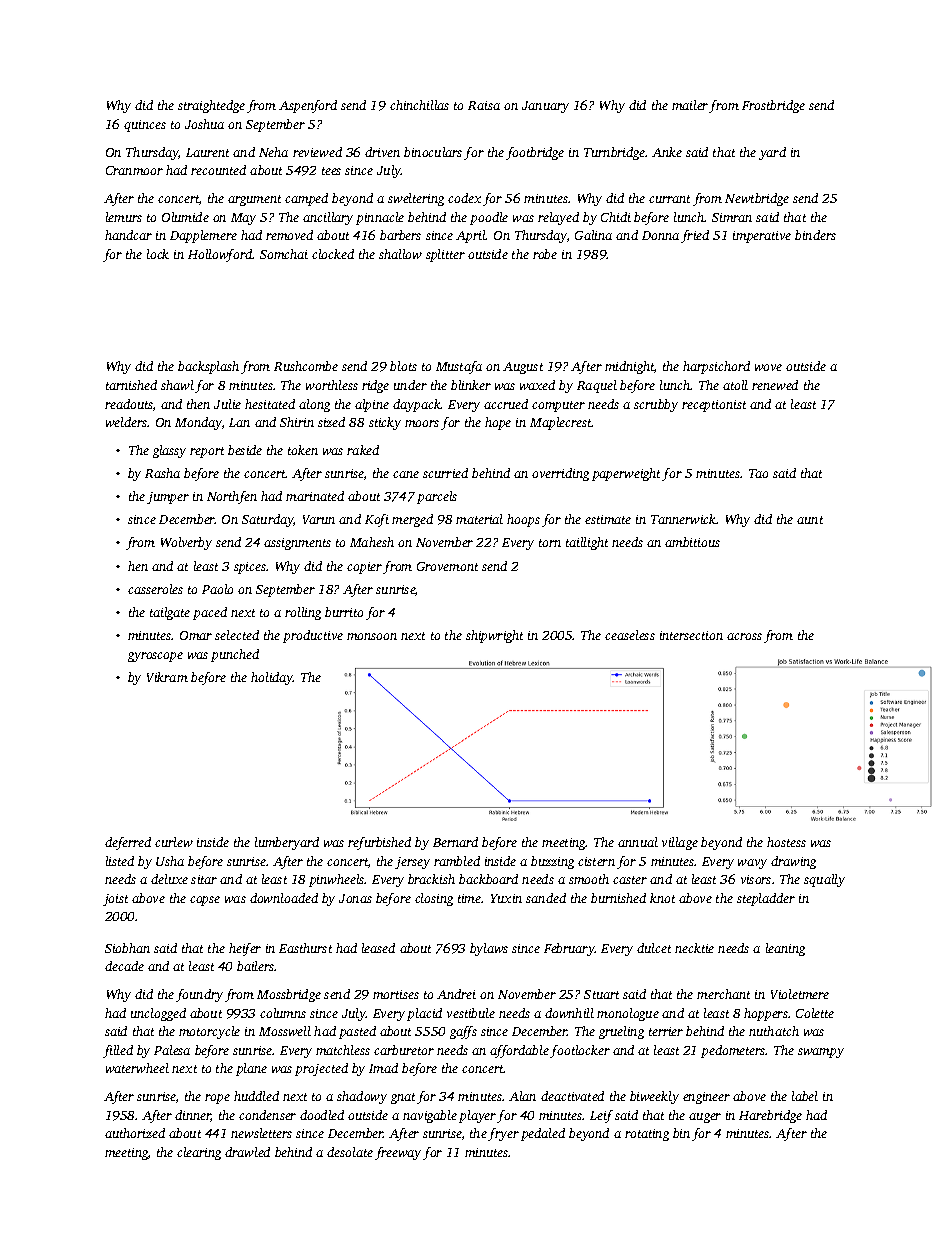 Image resolution: width=952 pixels, height=1233 pixels. What do you see at coordinates (251, 1069) in the page?
I see `plane` at bounding box center [251, 1069].
